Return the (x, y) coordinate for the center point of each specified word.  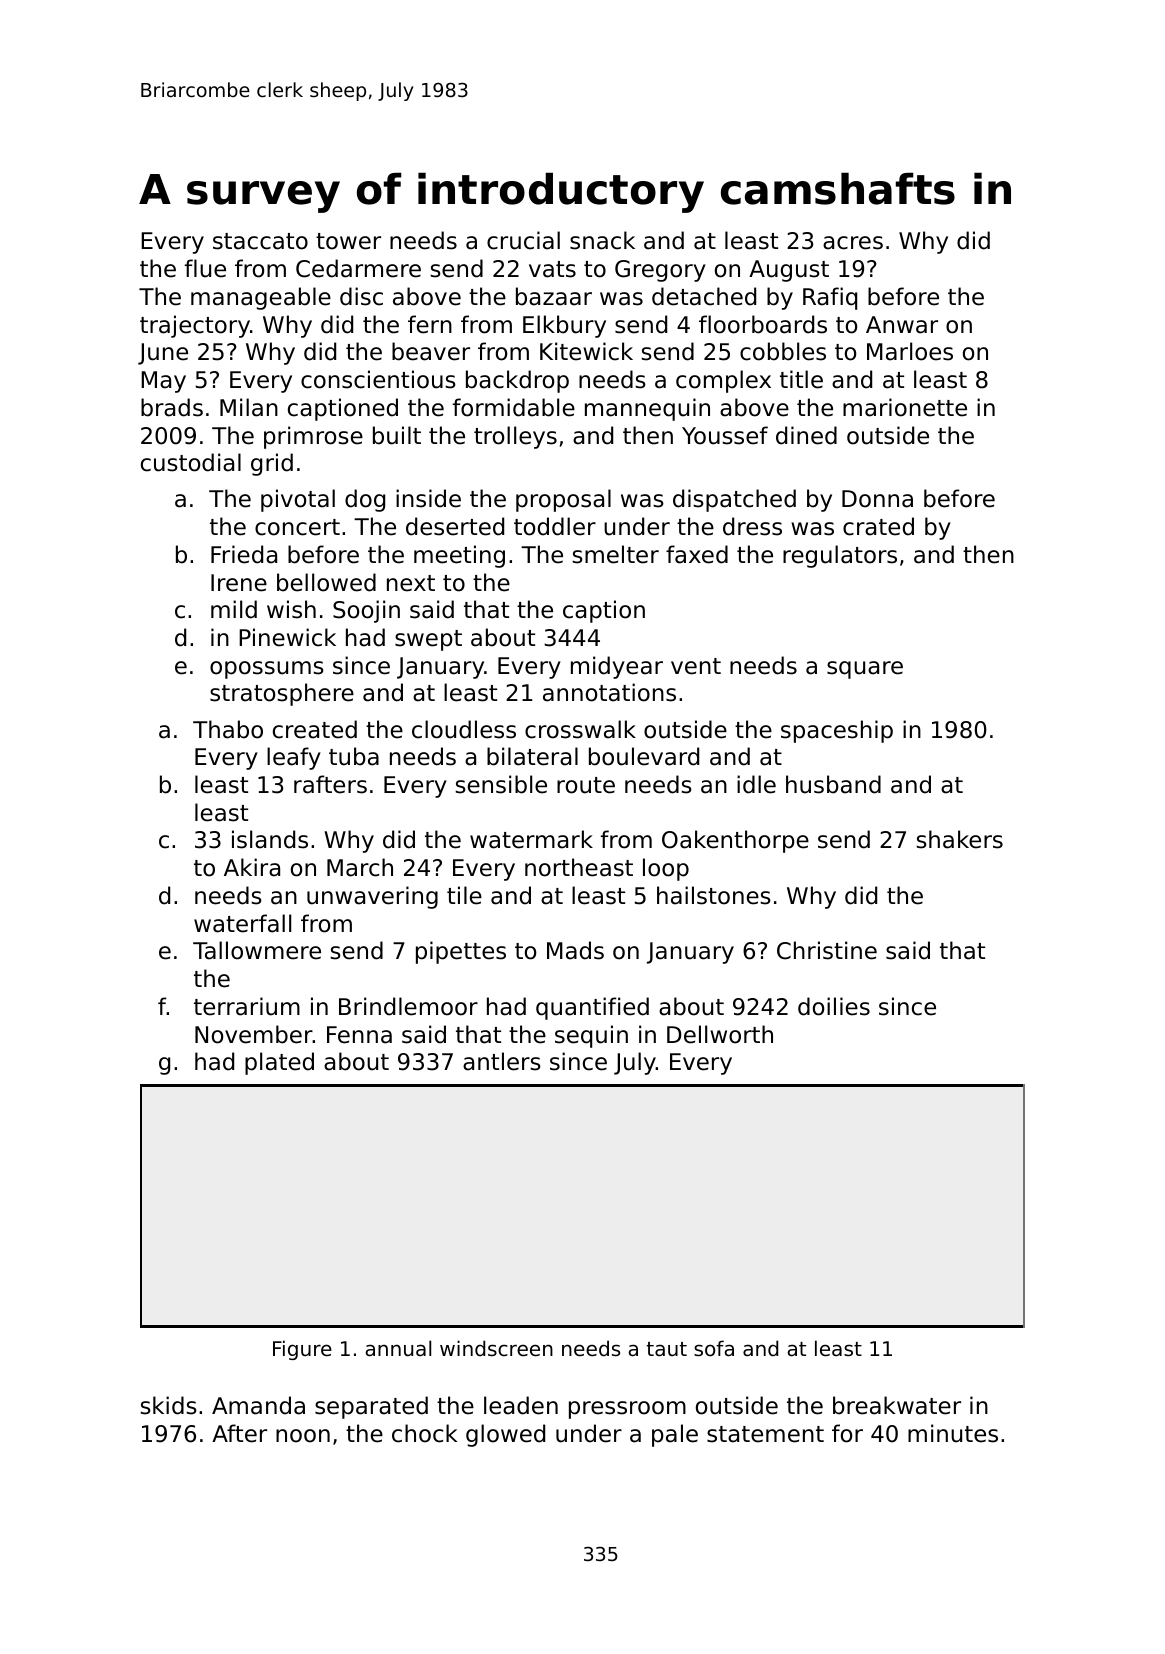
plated (279, 1063)
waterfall (242, 923)
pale (675, 1435)
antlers (502, 1061)
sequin (591, 1036)
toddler (555, 526)
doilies (834, 1006)
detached (704, 296)
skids (168, 1405)
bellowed (326, 582)
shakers (959, 839)
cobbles (783, 351)
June (163, 354)
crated (878, 526)
